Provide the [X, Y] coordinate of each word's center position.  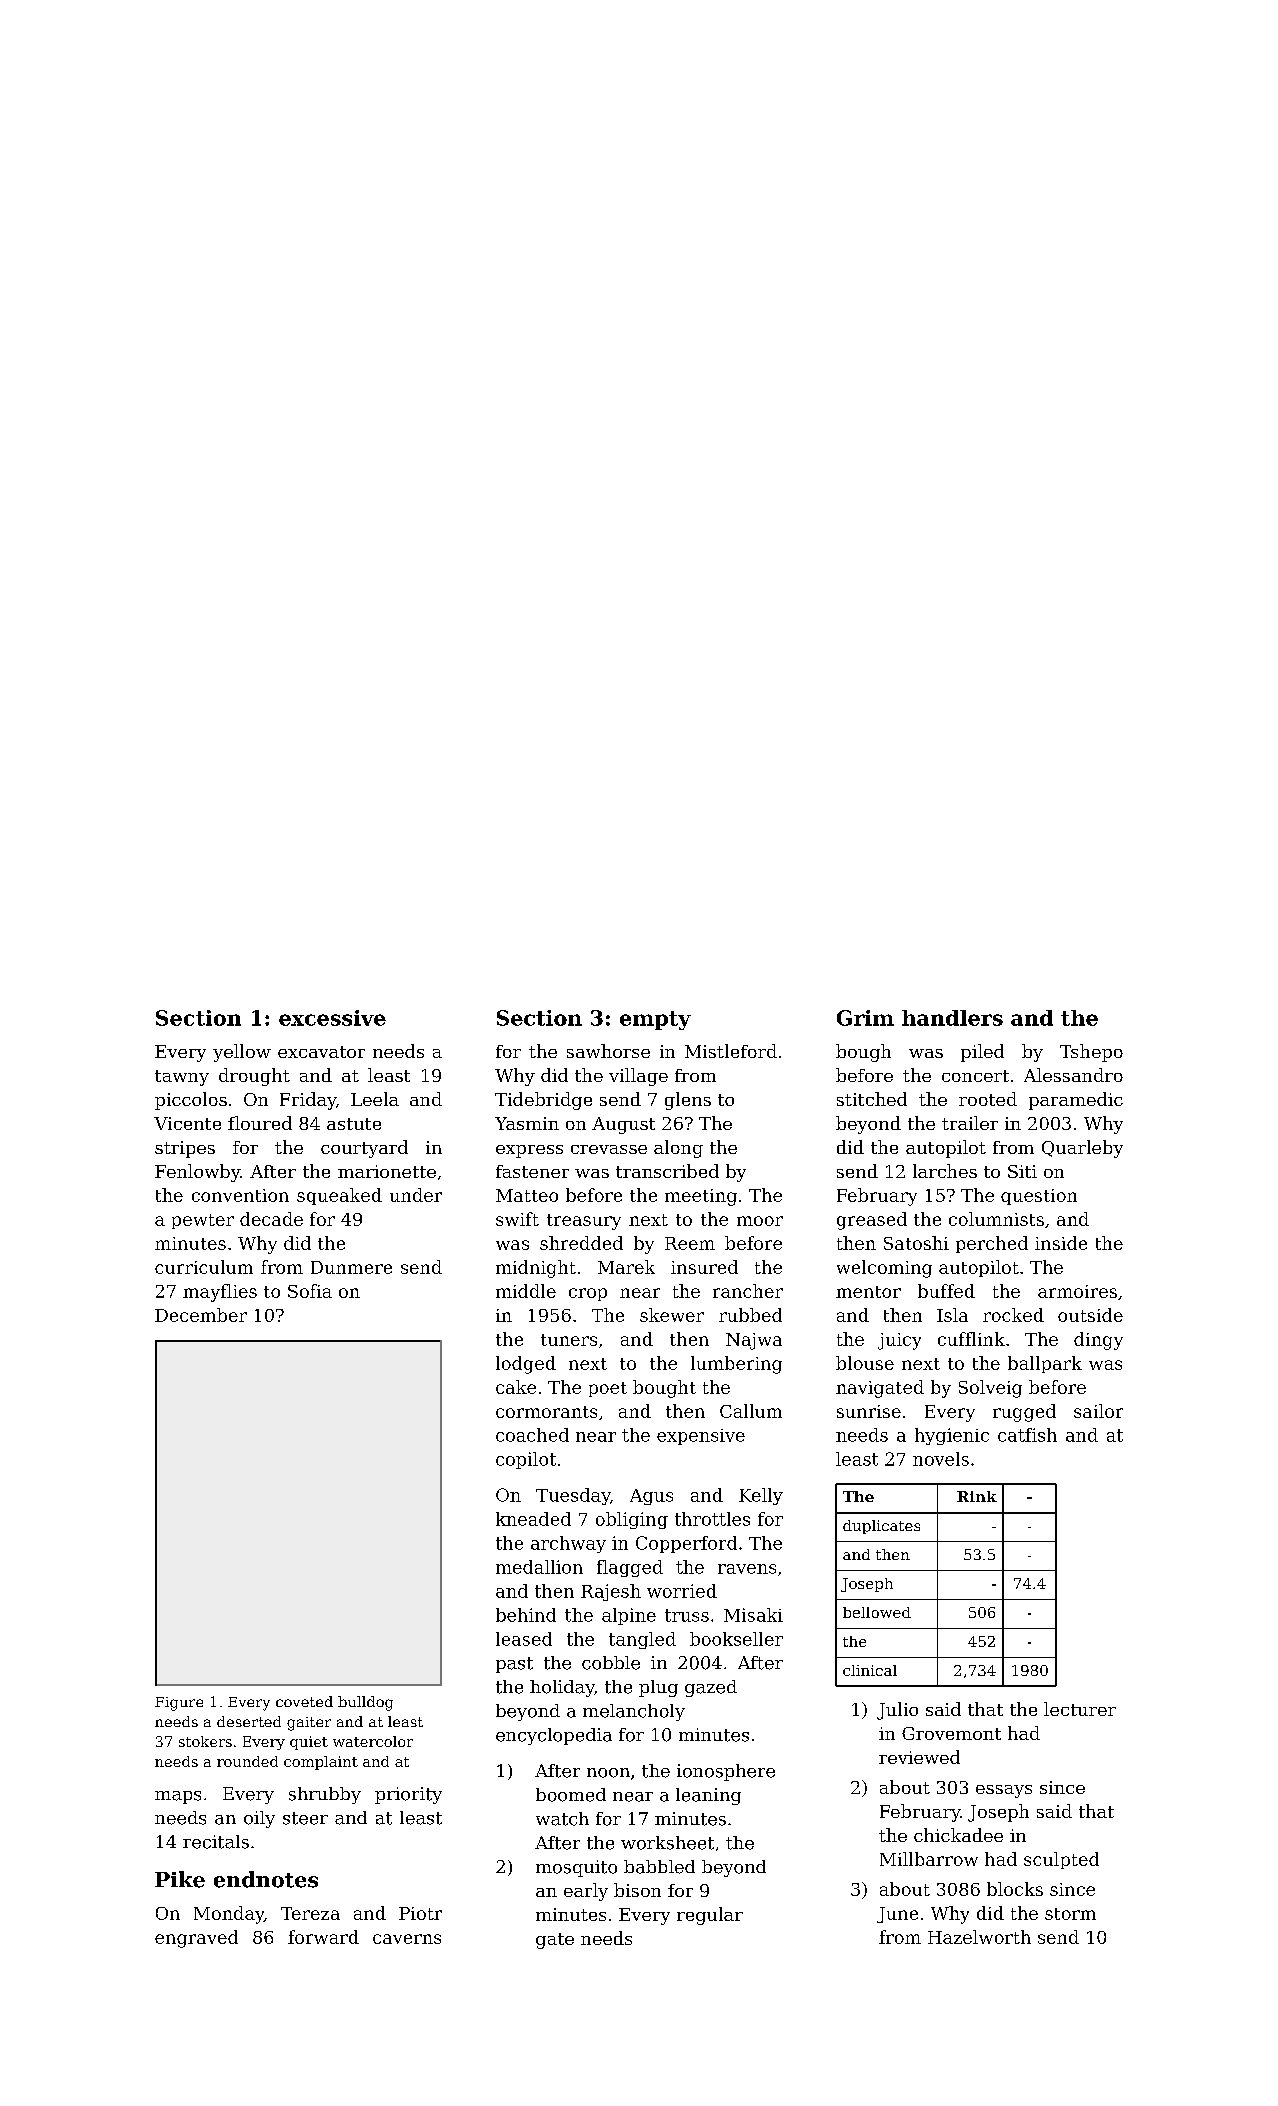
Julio [897, 1711]
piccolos [191, 1101]
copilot [526, 1460]
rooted [988, 1099]
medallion [539, 1567]
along [678, 1149]
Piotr [420, 1913]
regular [710, 1916]
